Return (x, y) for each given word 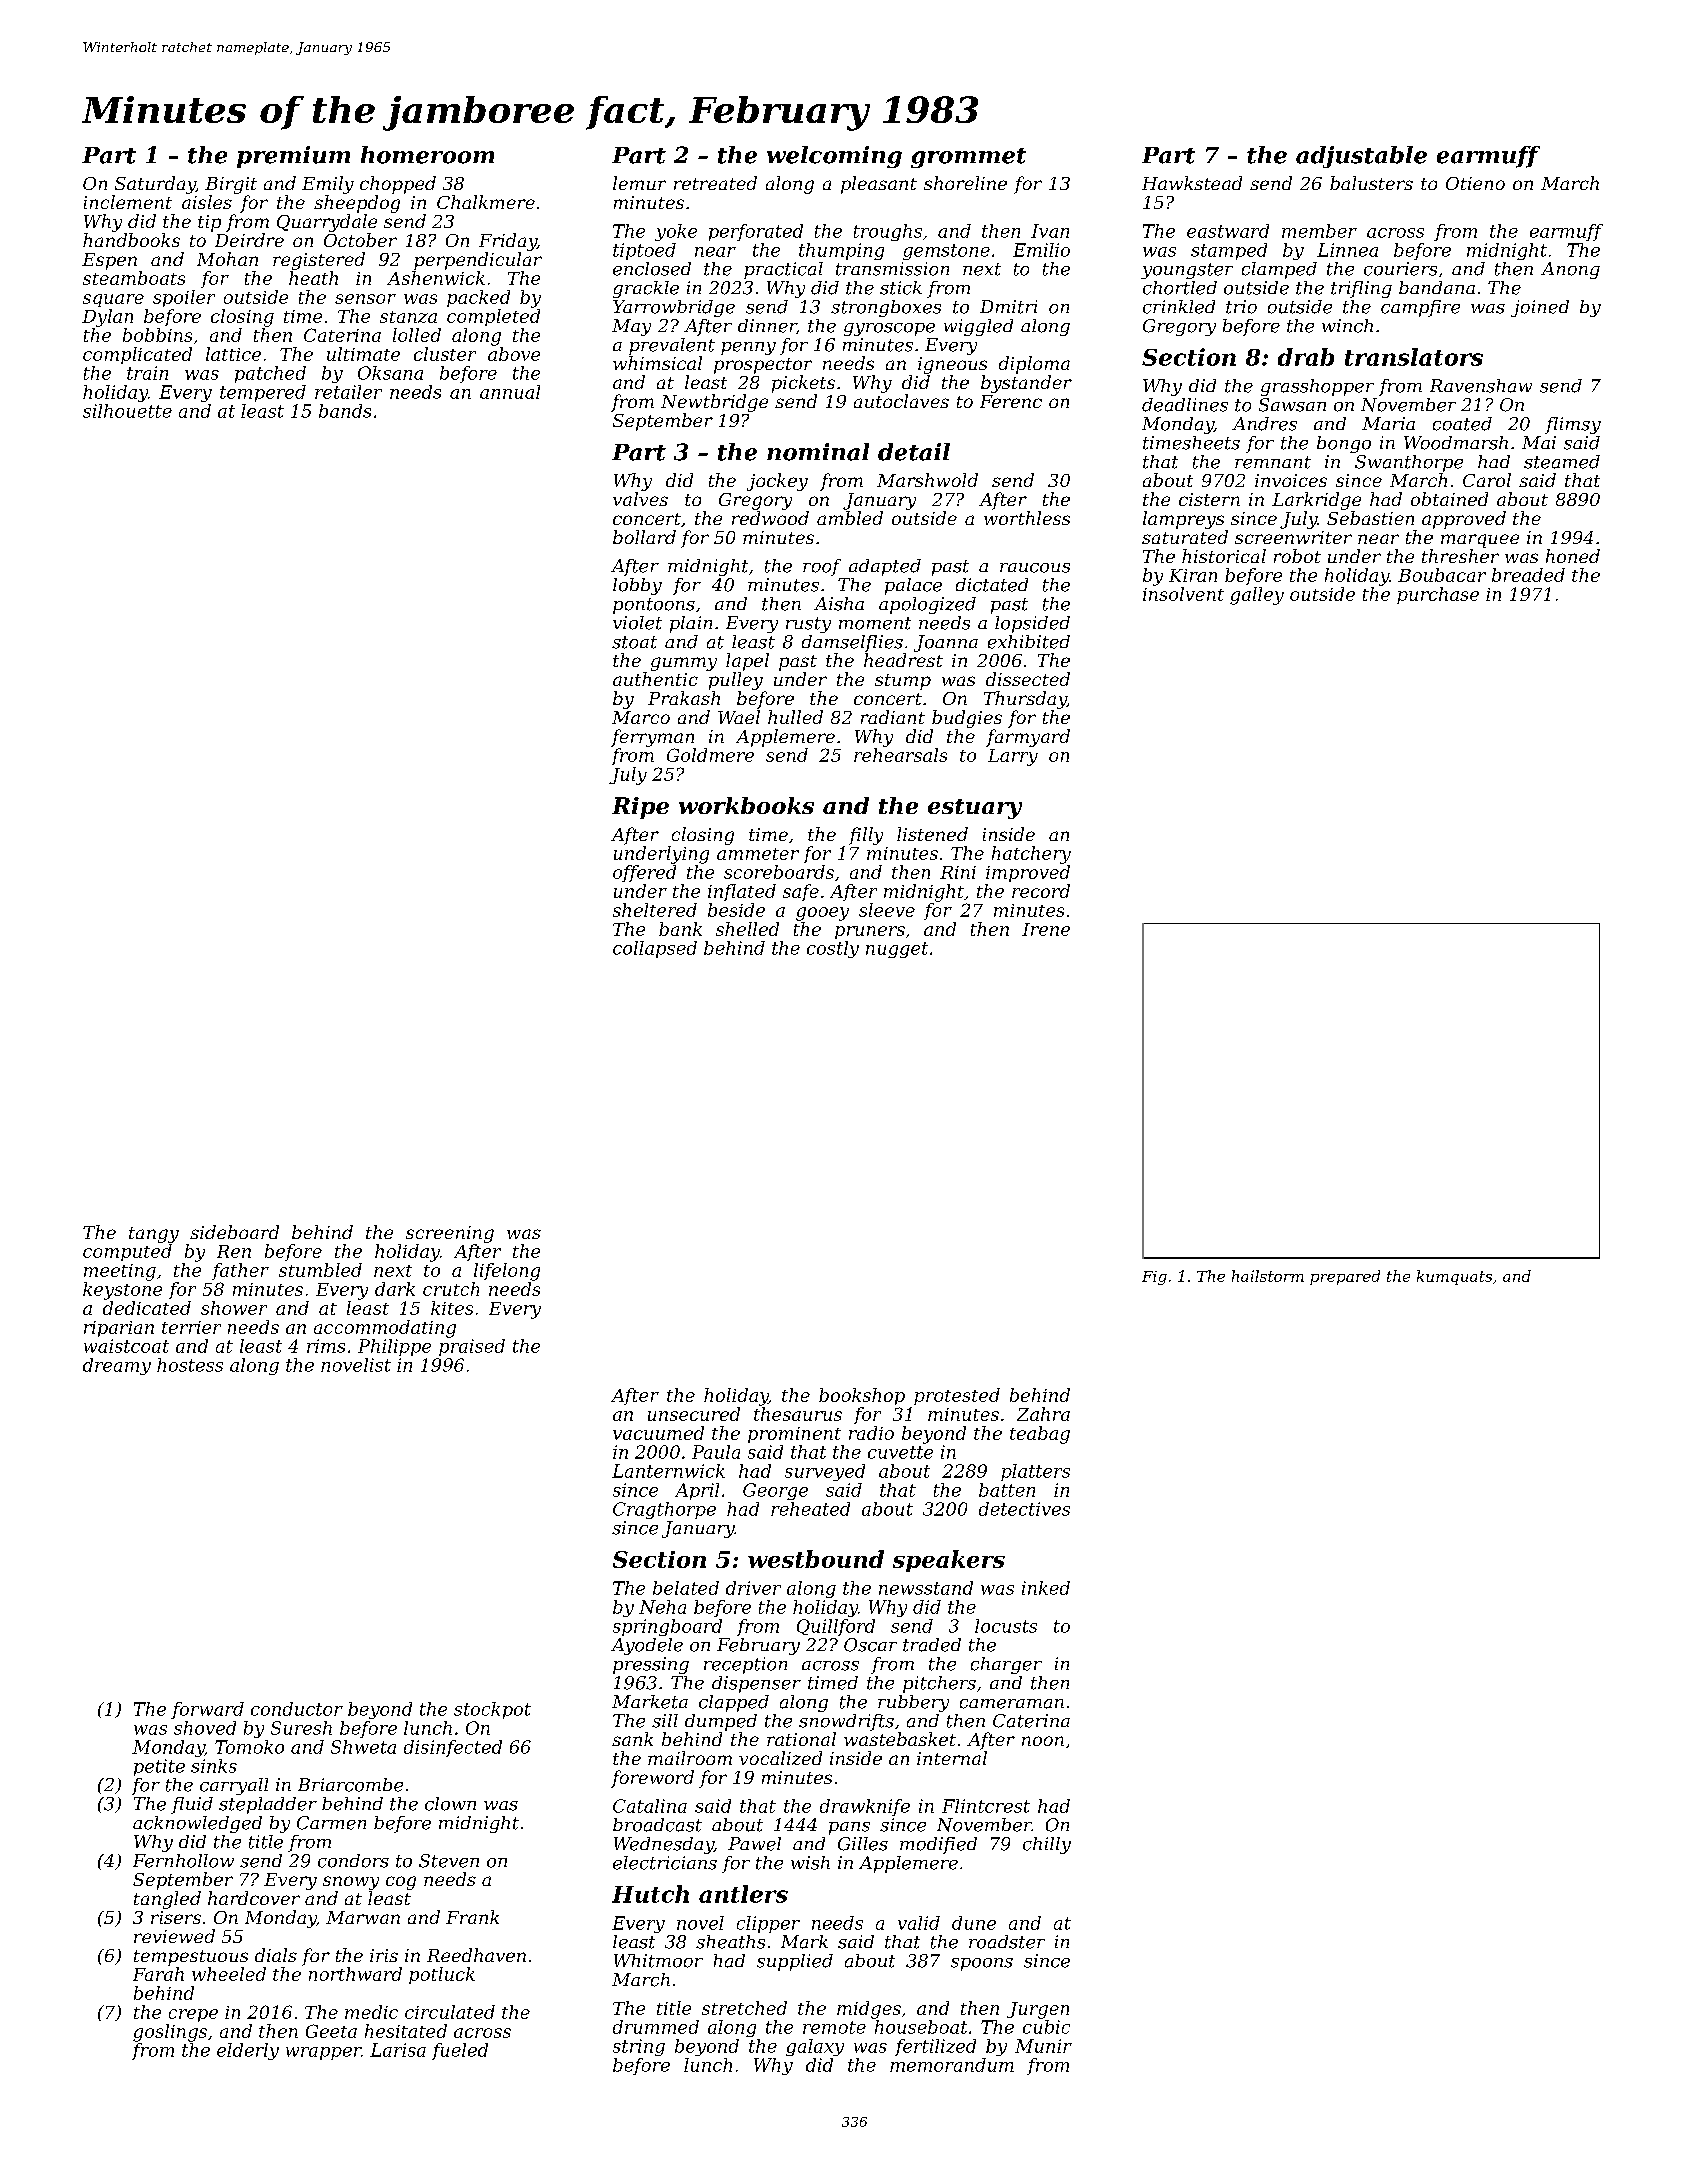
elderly (248, 2051)
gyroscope (889, 329)
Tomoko (249, 1747)
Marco (641, 717)
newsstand (926, 1588)
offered (644, 873)
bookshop (862, 1396)
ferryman (652, 738)
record (1041, 891)
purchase (1438, 595)
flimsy (1573, 425)
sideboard (234, 1232)
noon (1043, 1741)
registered (319, 261)
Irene (1046, 929)
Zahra (1043, 1414)
